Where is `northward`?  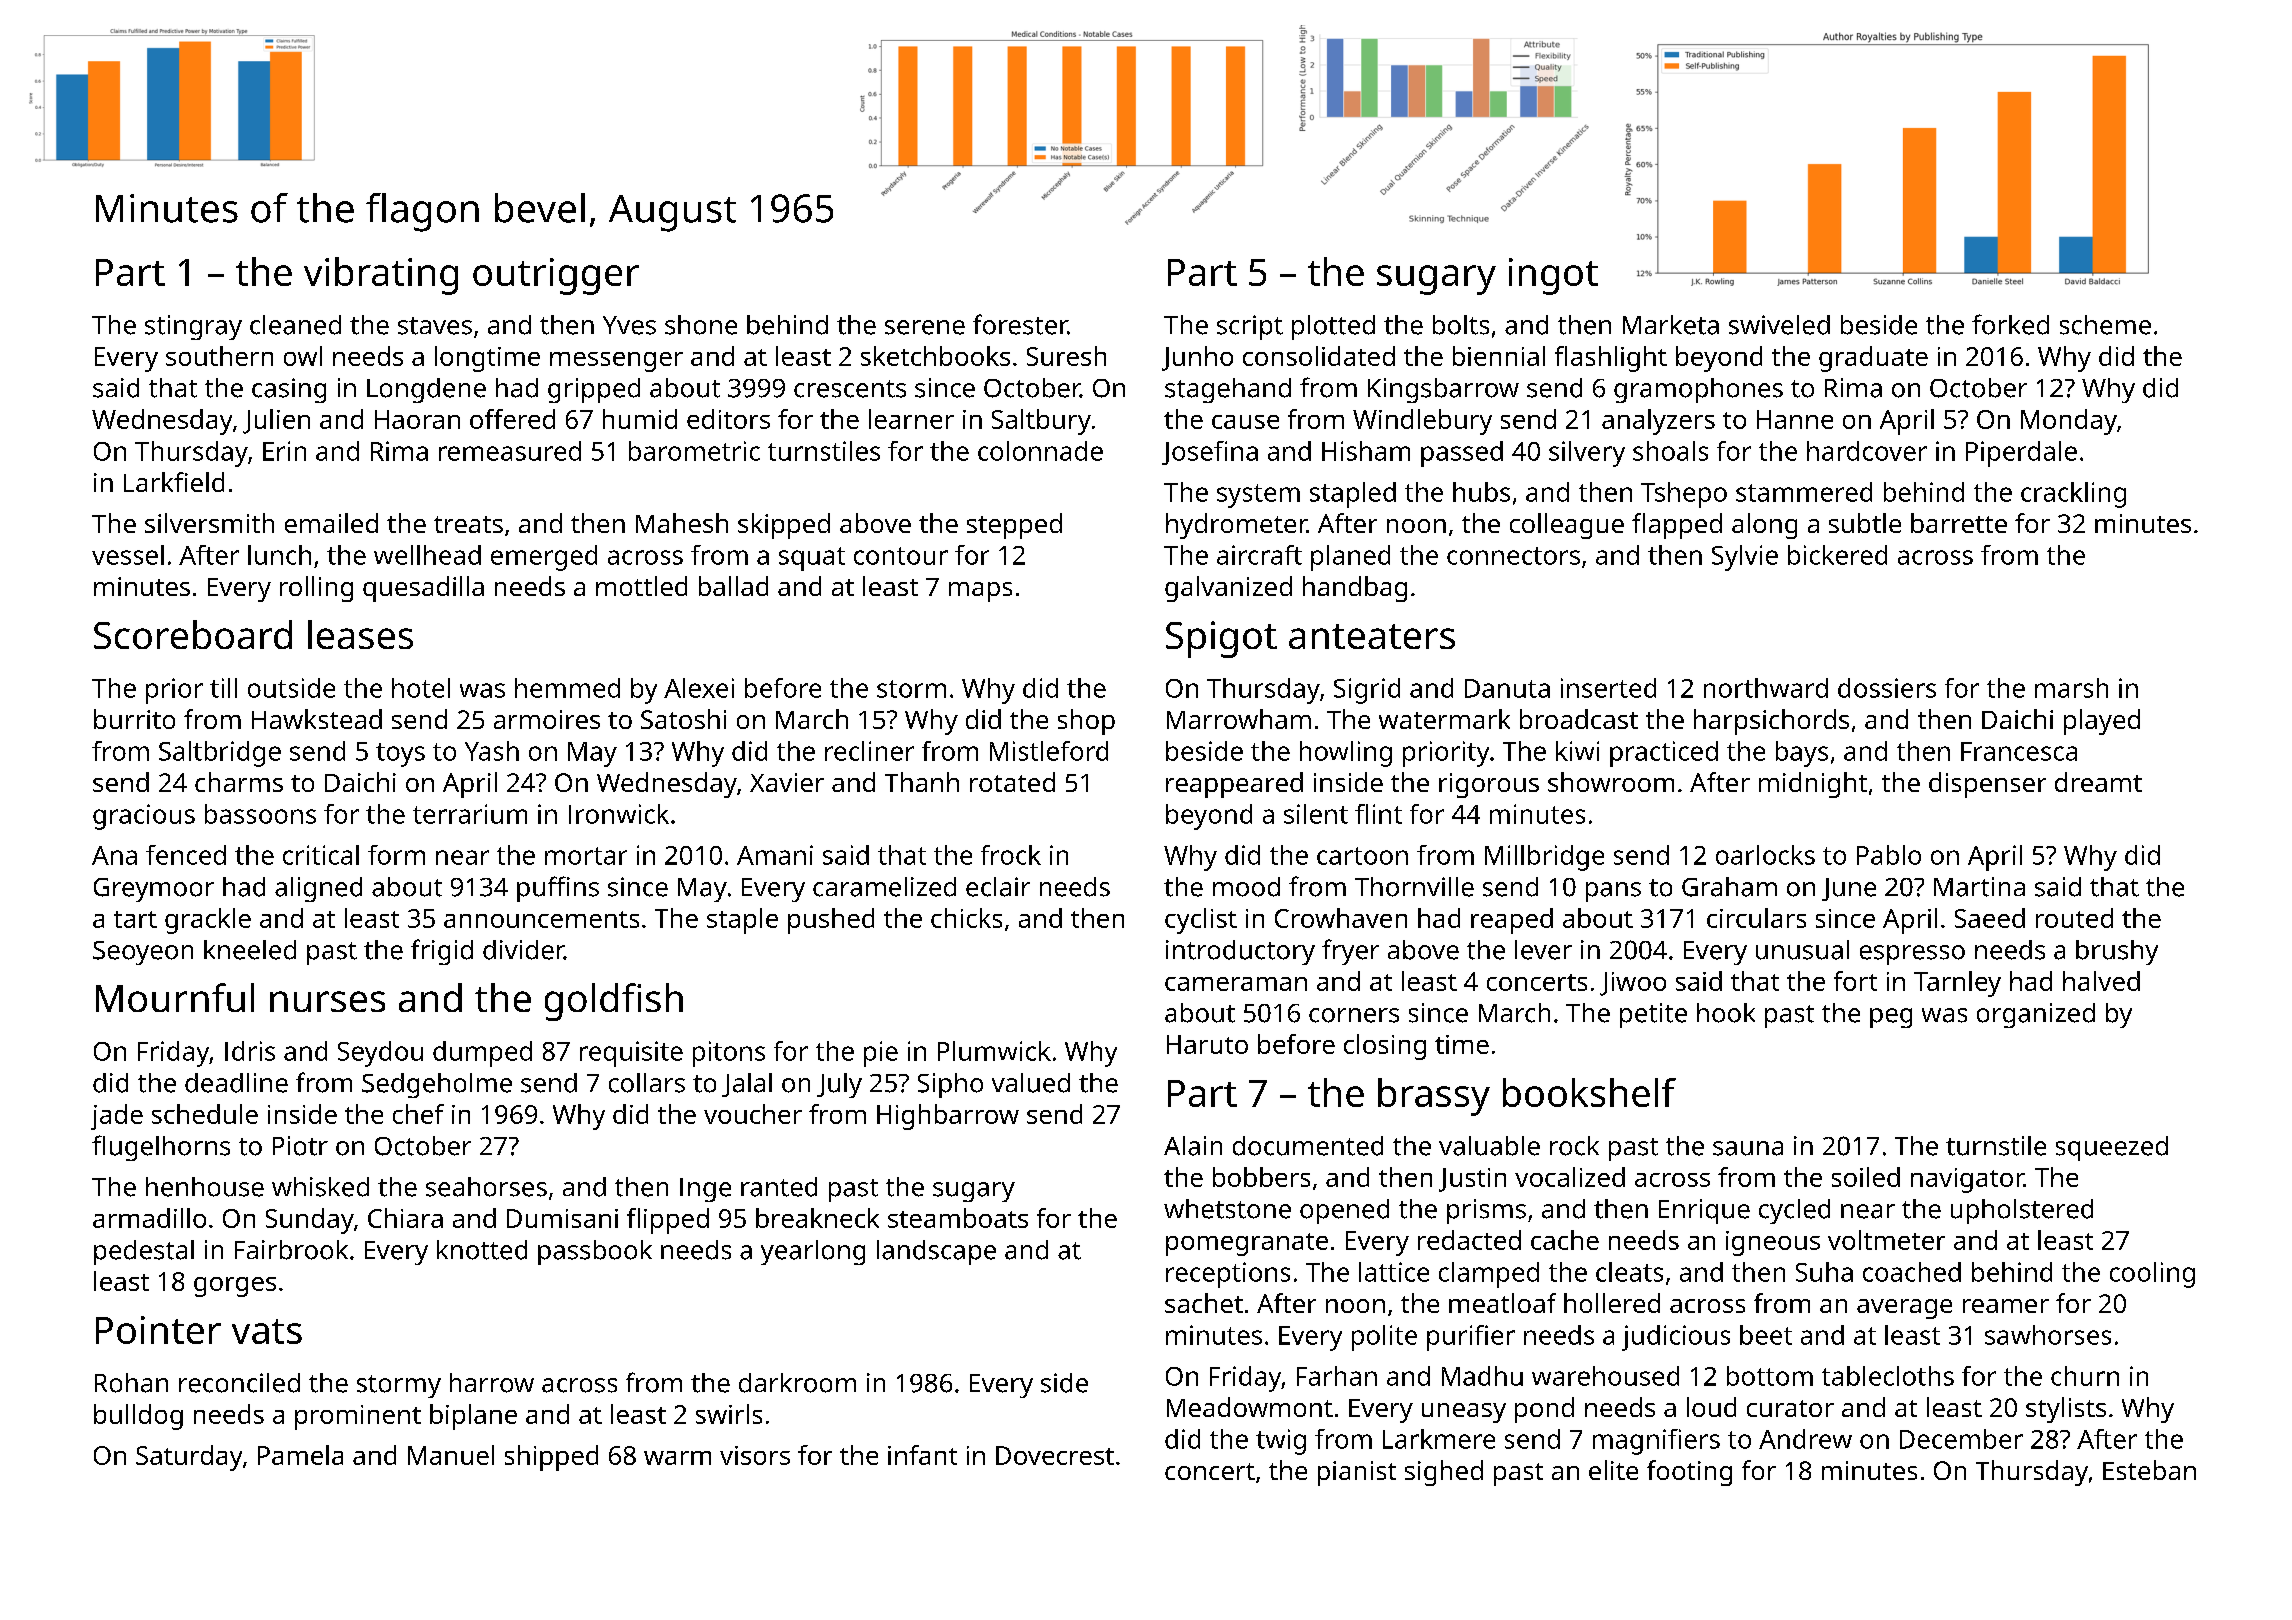 northward is located at coordinates (1766, 688).
